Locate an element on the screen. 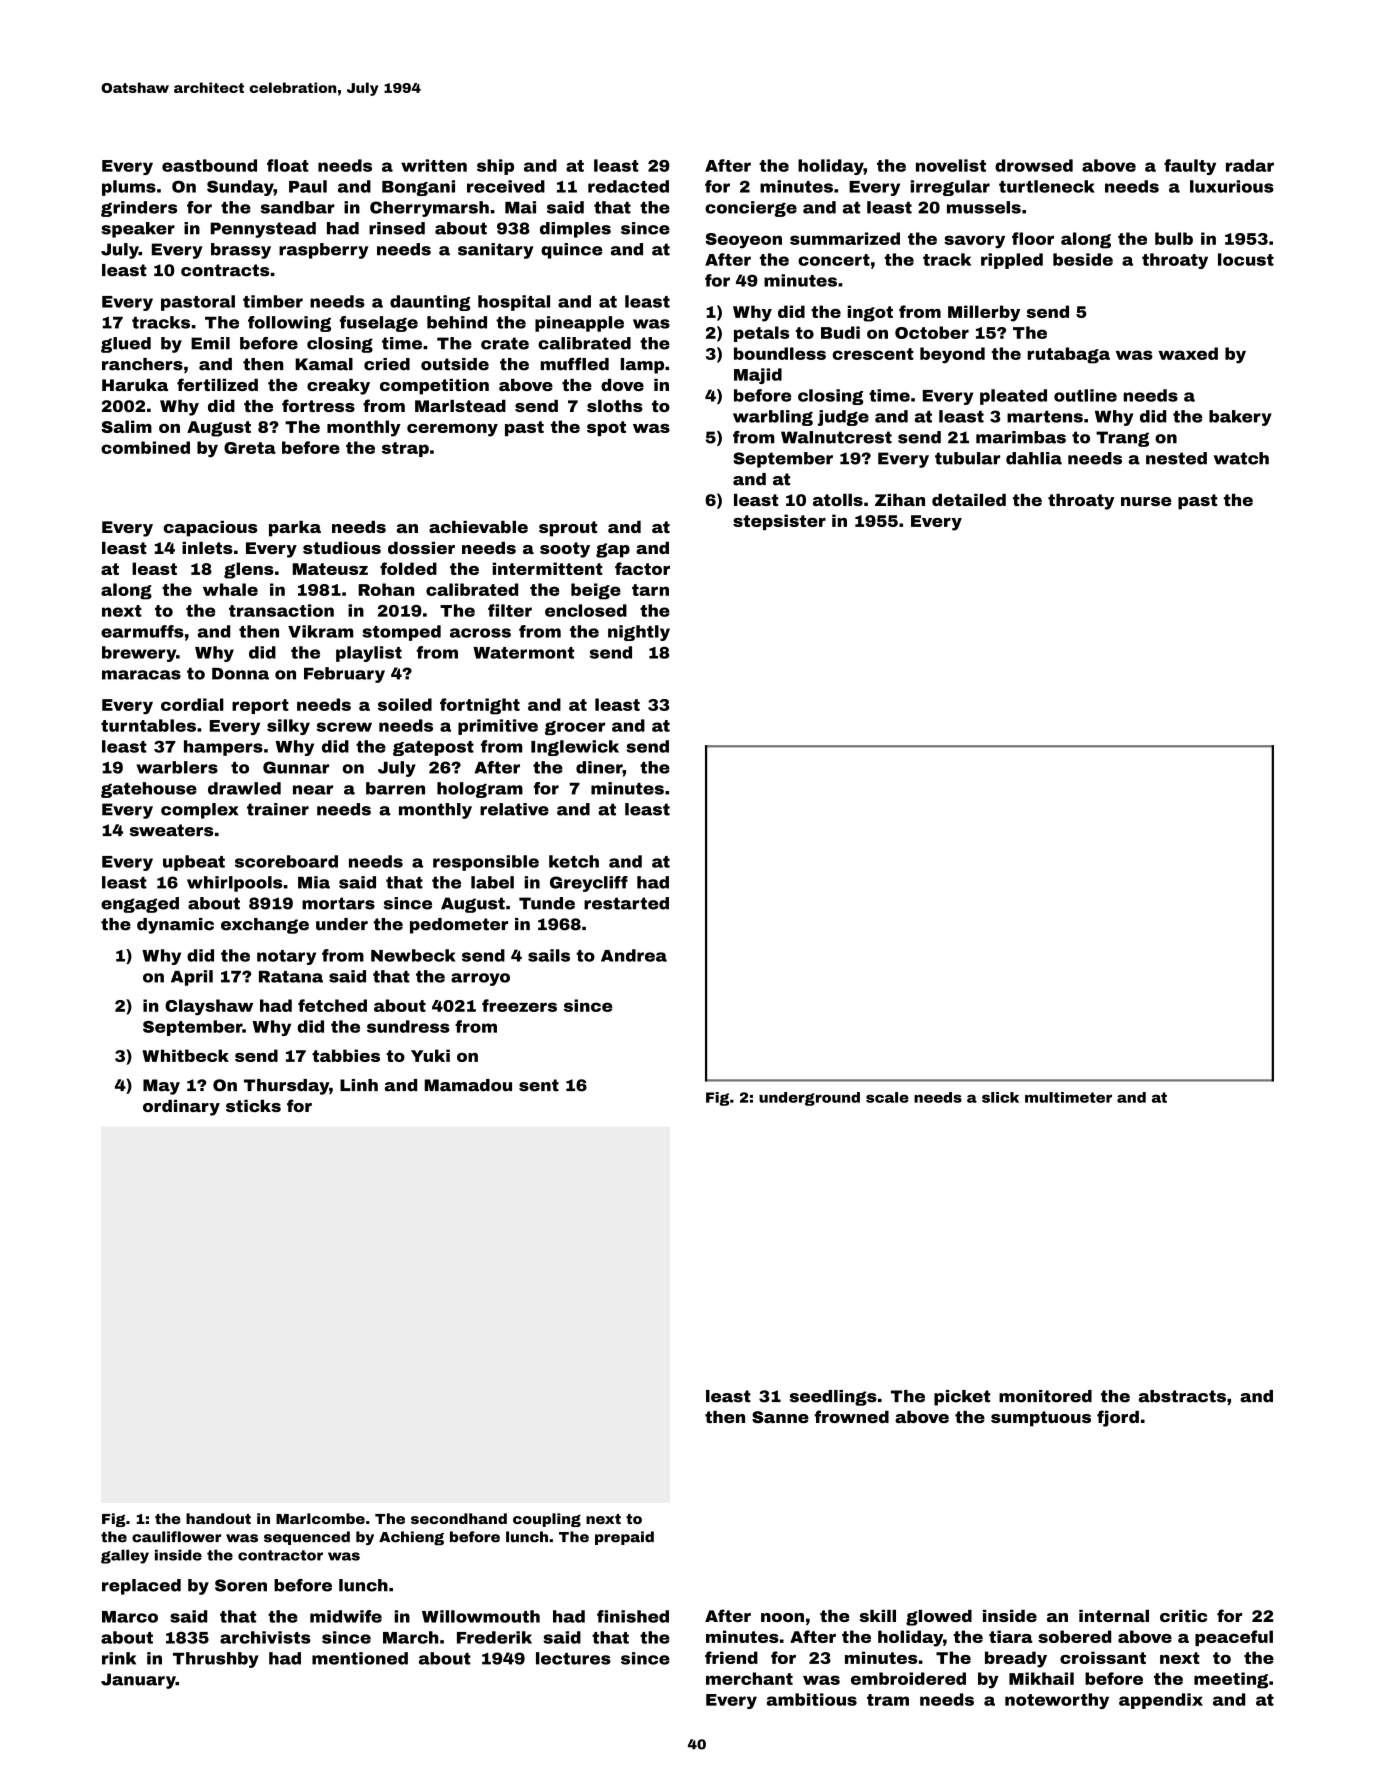 The height and width of the screenshot is (1780, 1375). glued is located at coordinates (126, 345).
